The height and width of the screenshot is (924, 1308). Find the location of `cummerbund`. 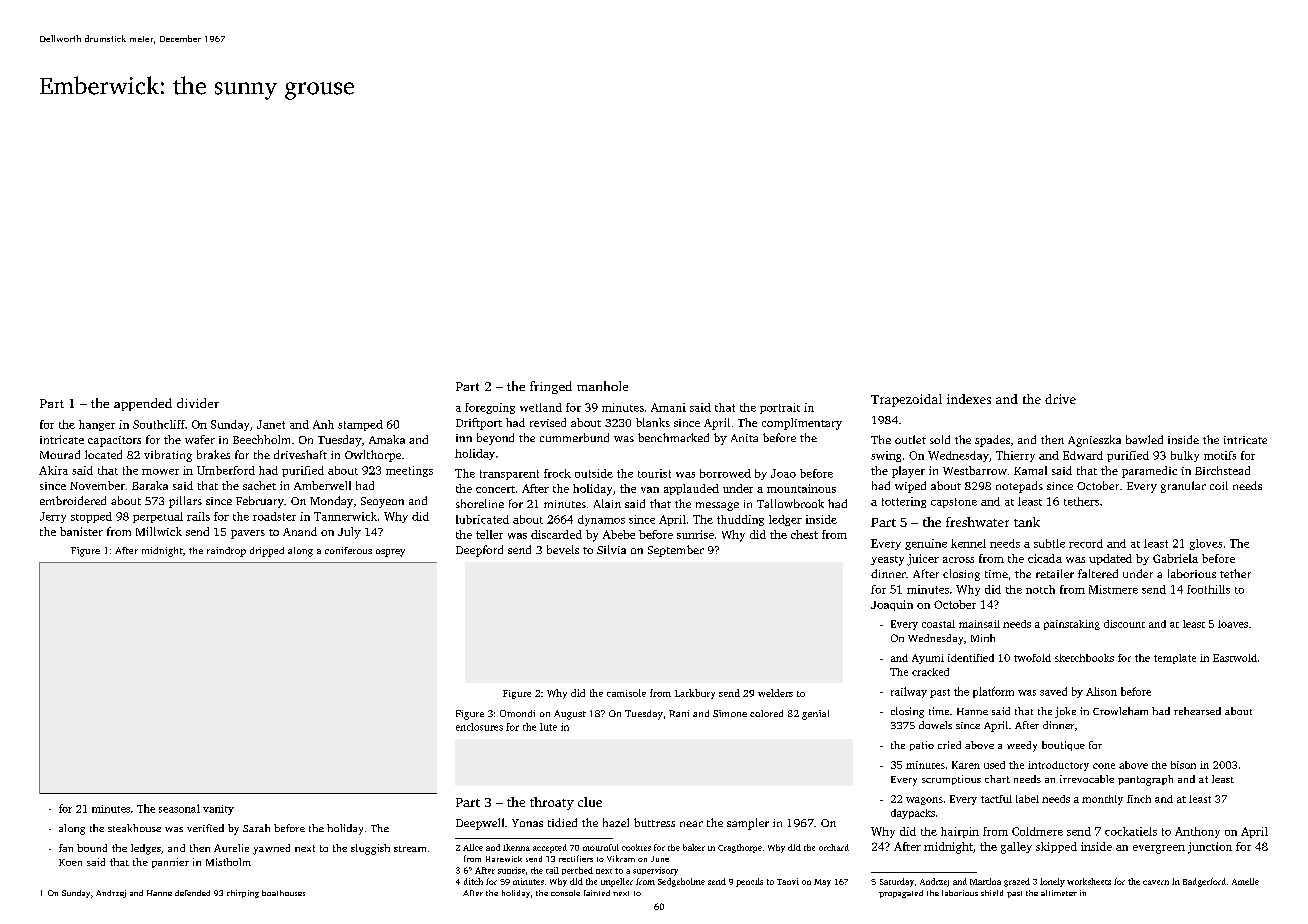

cummerbund is located at coordinates (574, 437).
